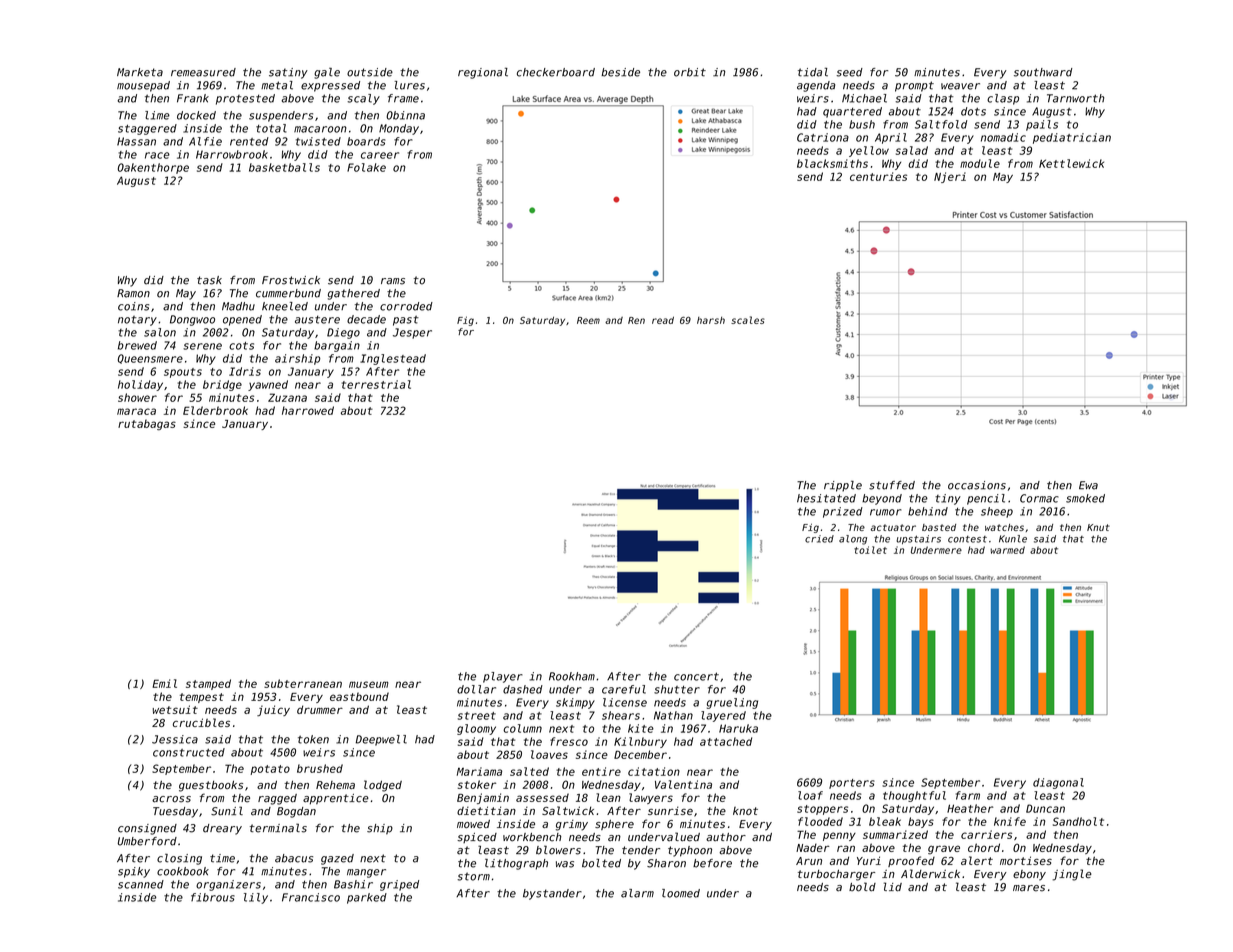 The image size is (1233, 952). Describe the element at coordinates (588, 320) in the screenshot. I see `Reem` at that location.
